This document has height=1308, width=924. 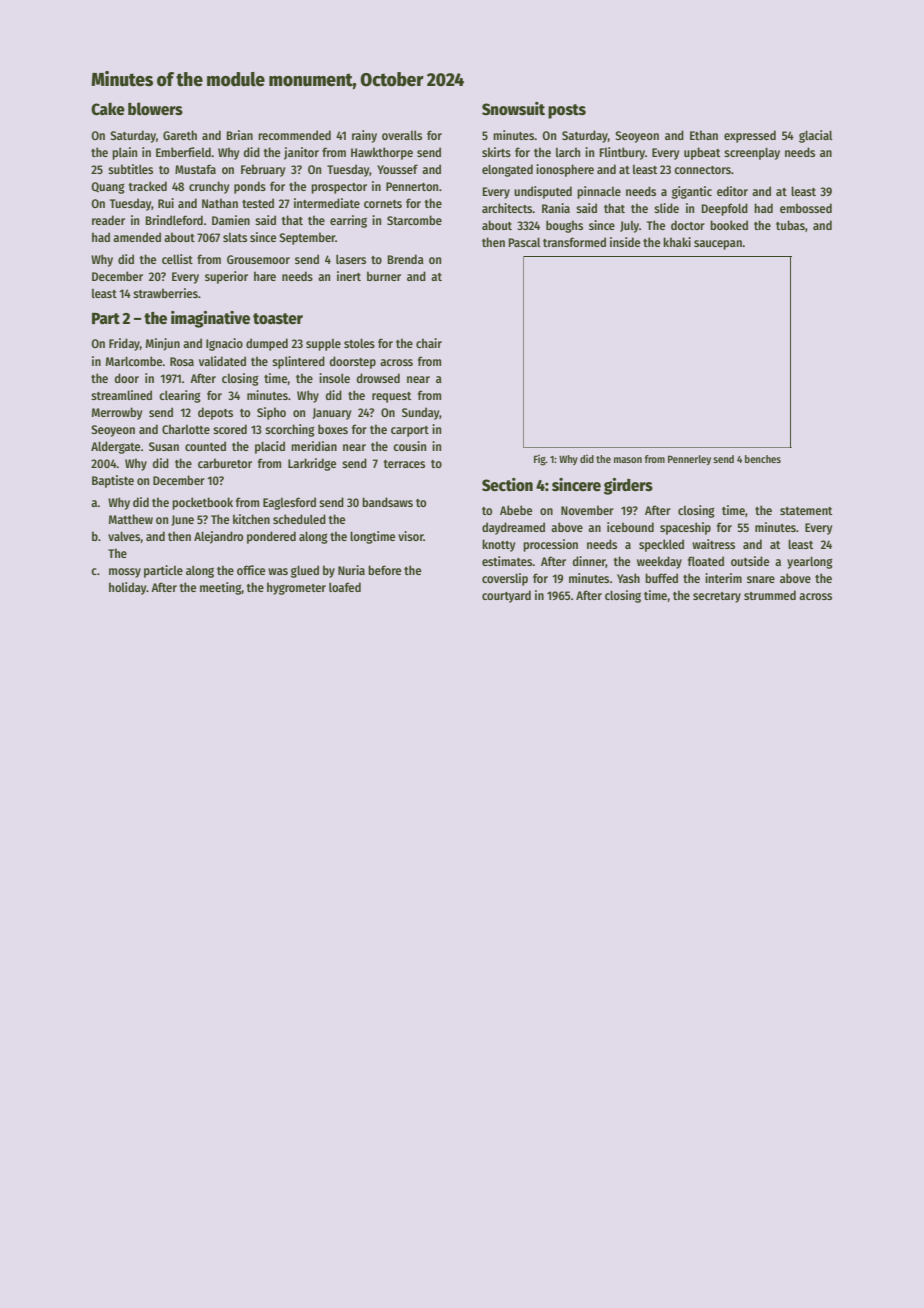 I want to click on posts, so click(x=567, y=111).
